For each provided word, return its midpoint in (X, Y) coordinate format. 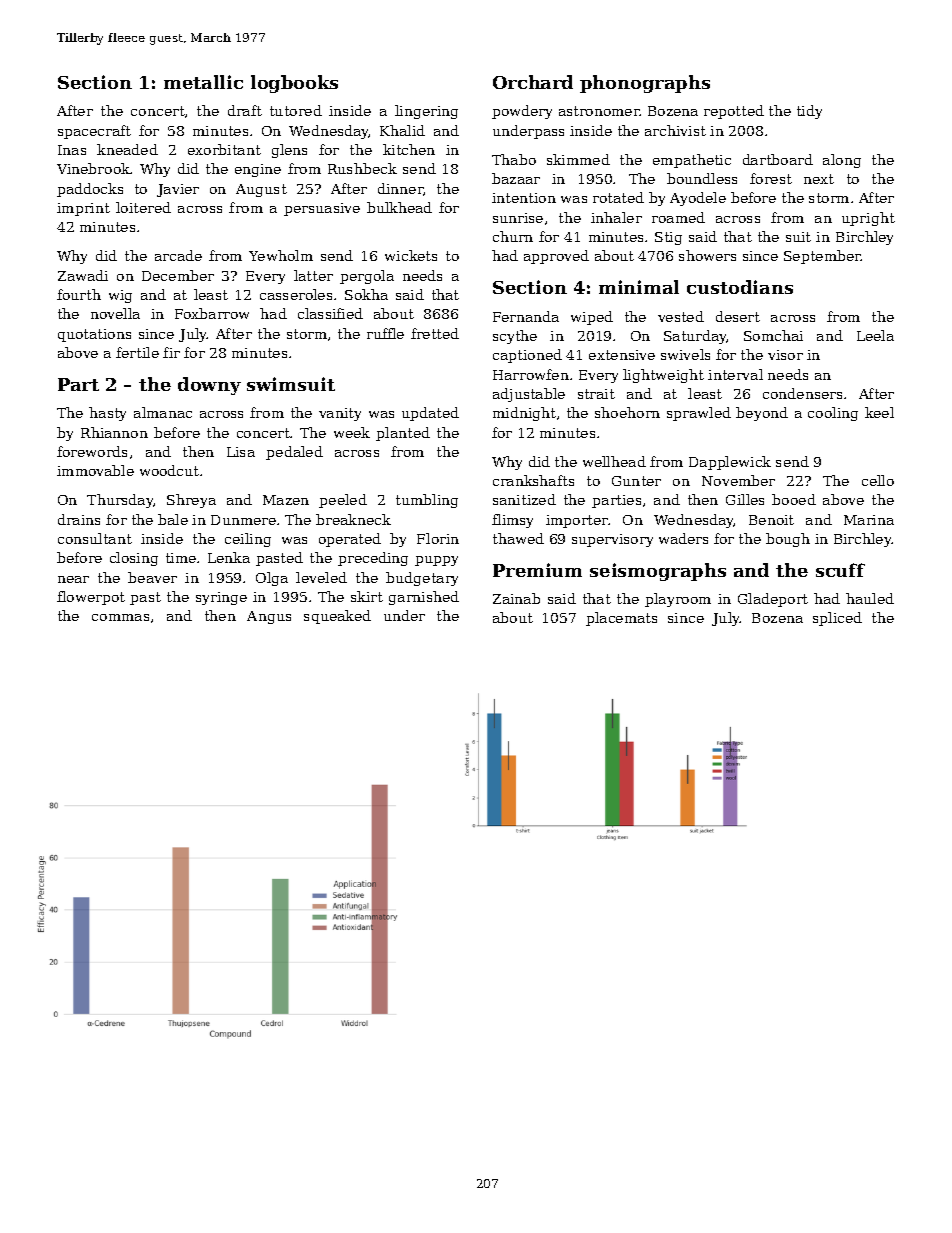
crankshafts (533, 480)
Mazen (286, 500)
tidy (809, 112)
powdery (522, 112)
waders (683, 538)
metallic (203, 82)
